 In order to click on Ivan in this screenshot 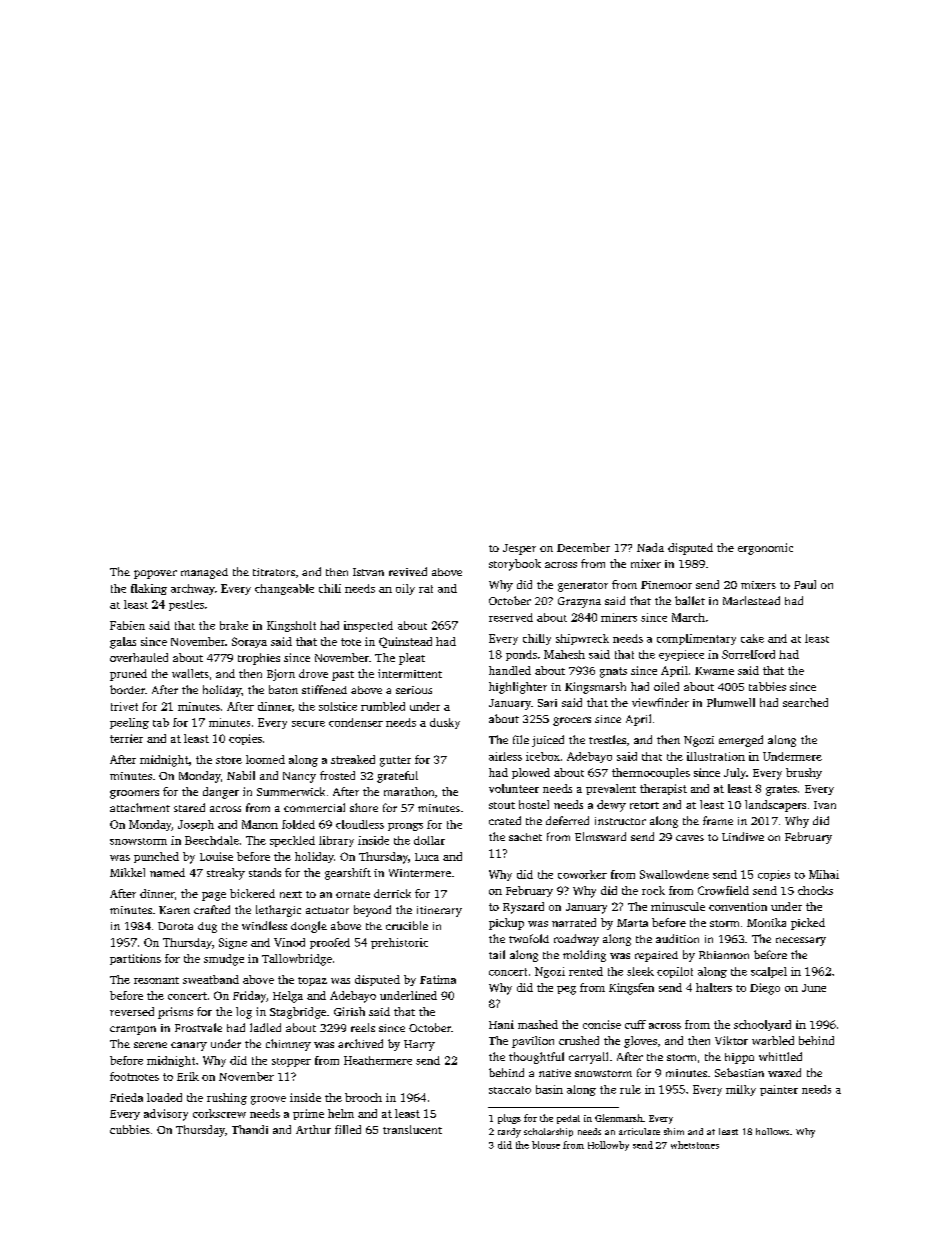, I will do `click(825, 805)`.
